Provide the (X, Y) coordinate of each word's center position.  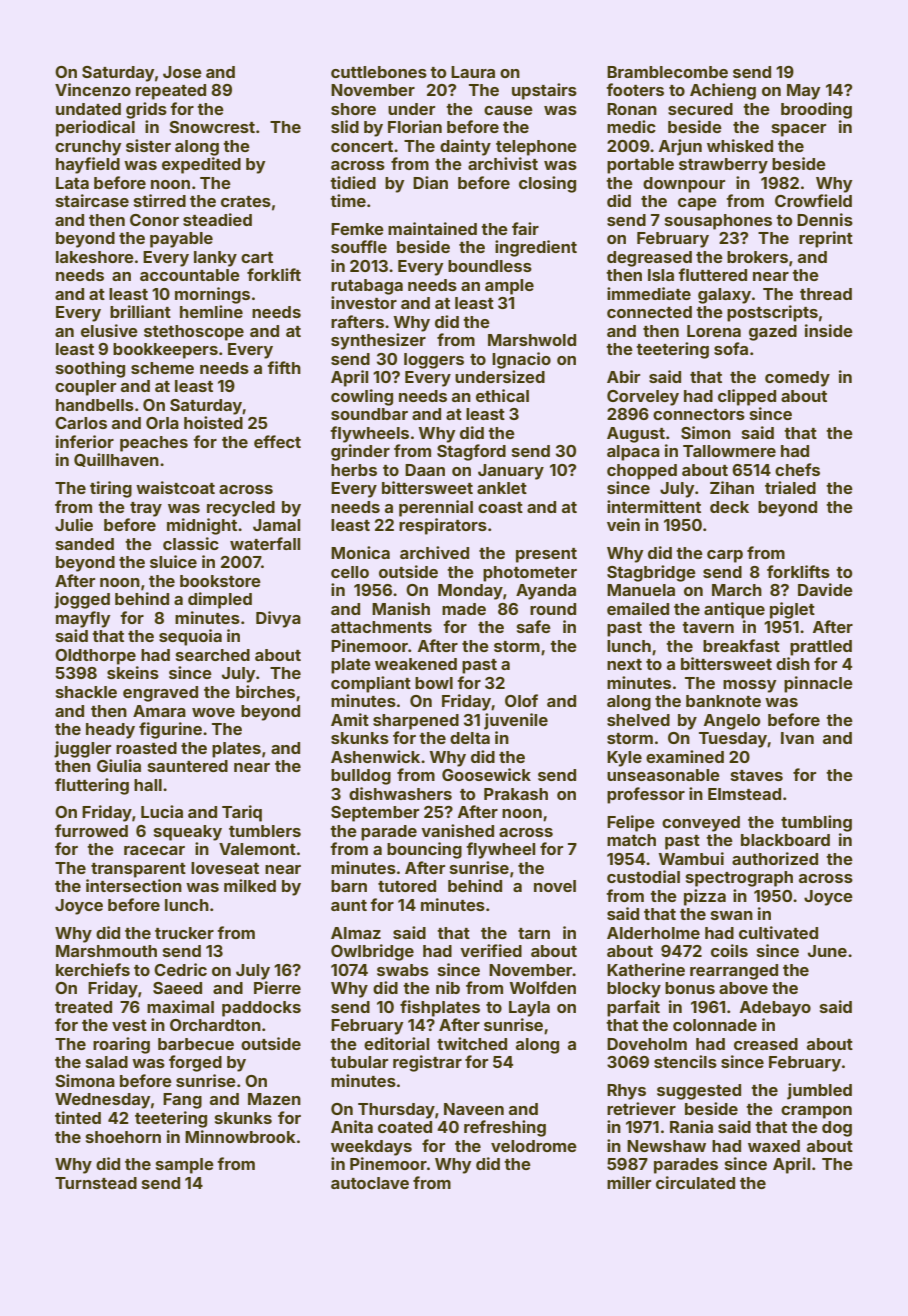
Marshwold (532, 340)
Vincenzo (93, 89)
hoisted (213, 422)
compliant (371, 684)
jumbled (819, 1091)
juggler (82, 749)
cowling (362, 397)
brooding (816, 110)
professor (646, 795)
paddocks (261, 1009)
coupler (85, 388)
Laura (473, 72)
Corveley (643, 398)
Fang (182, 1101)
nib (448, 987)
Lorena (714, 331)
